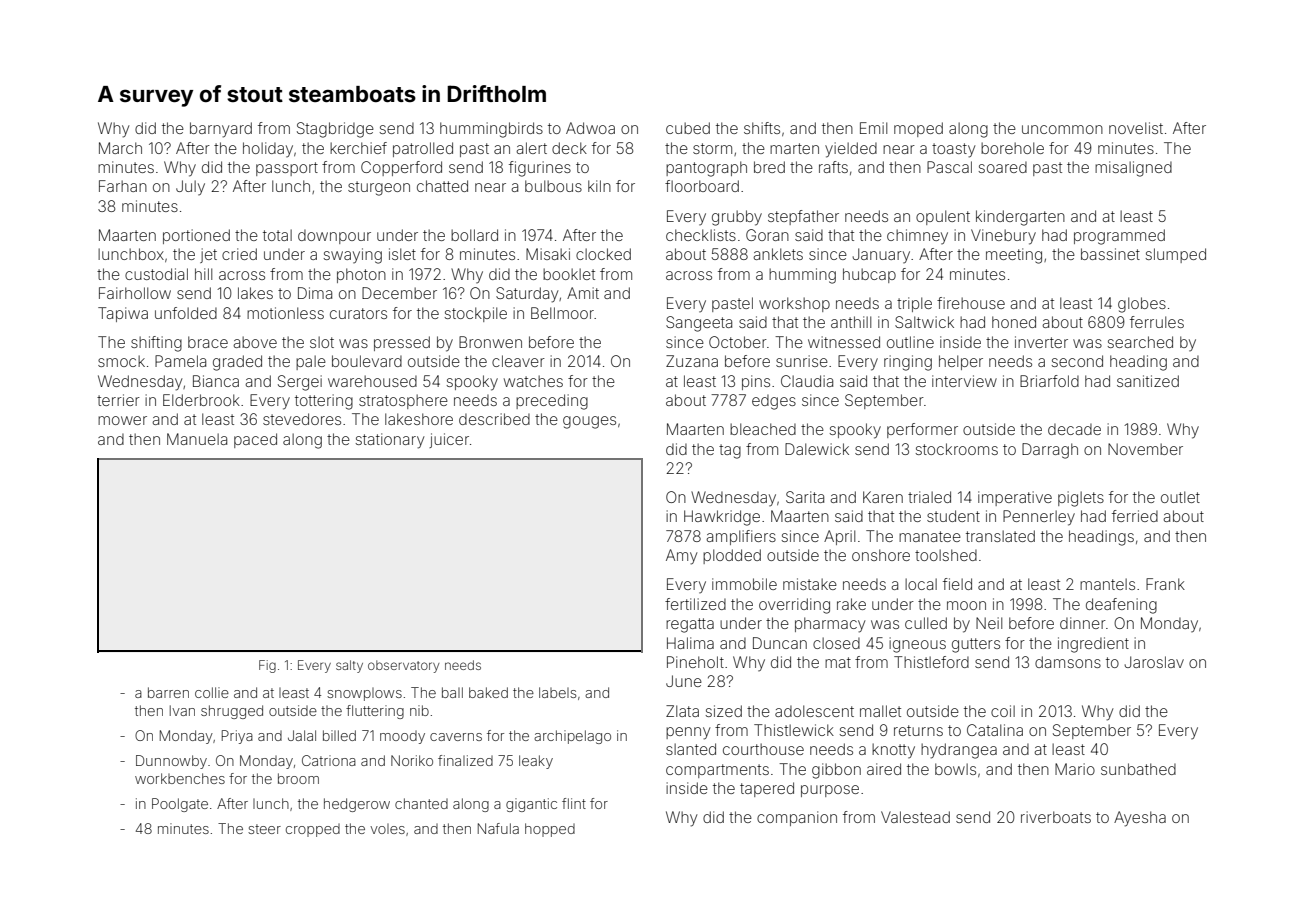 The width and height of the screenshot is (1308, 924). What do you see at coordinates (121, 361) in the screenshot?
I see `smock` at bounding box center [121, 361].
